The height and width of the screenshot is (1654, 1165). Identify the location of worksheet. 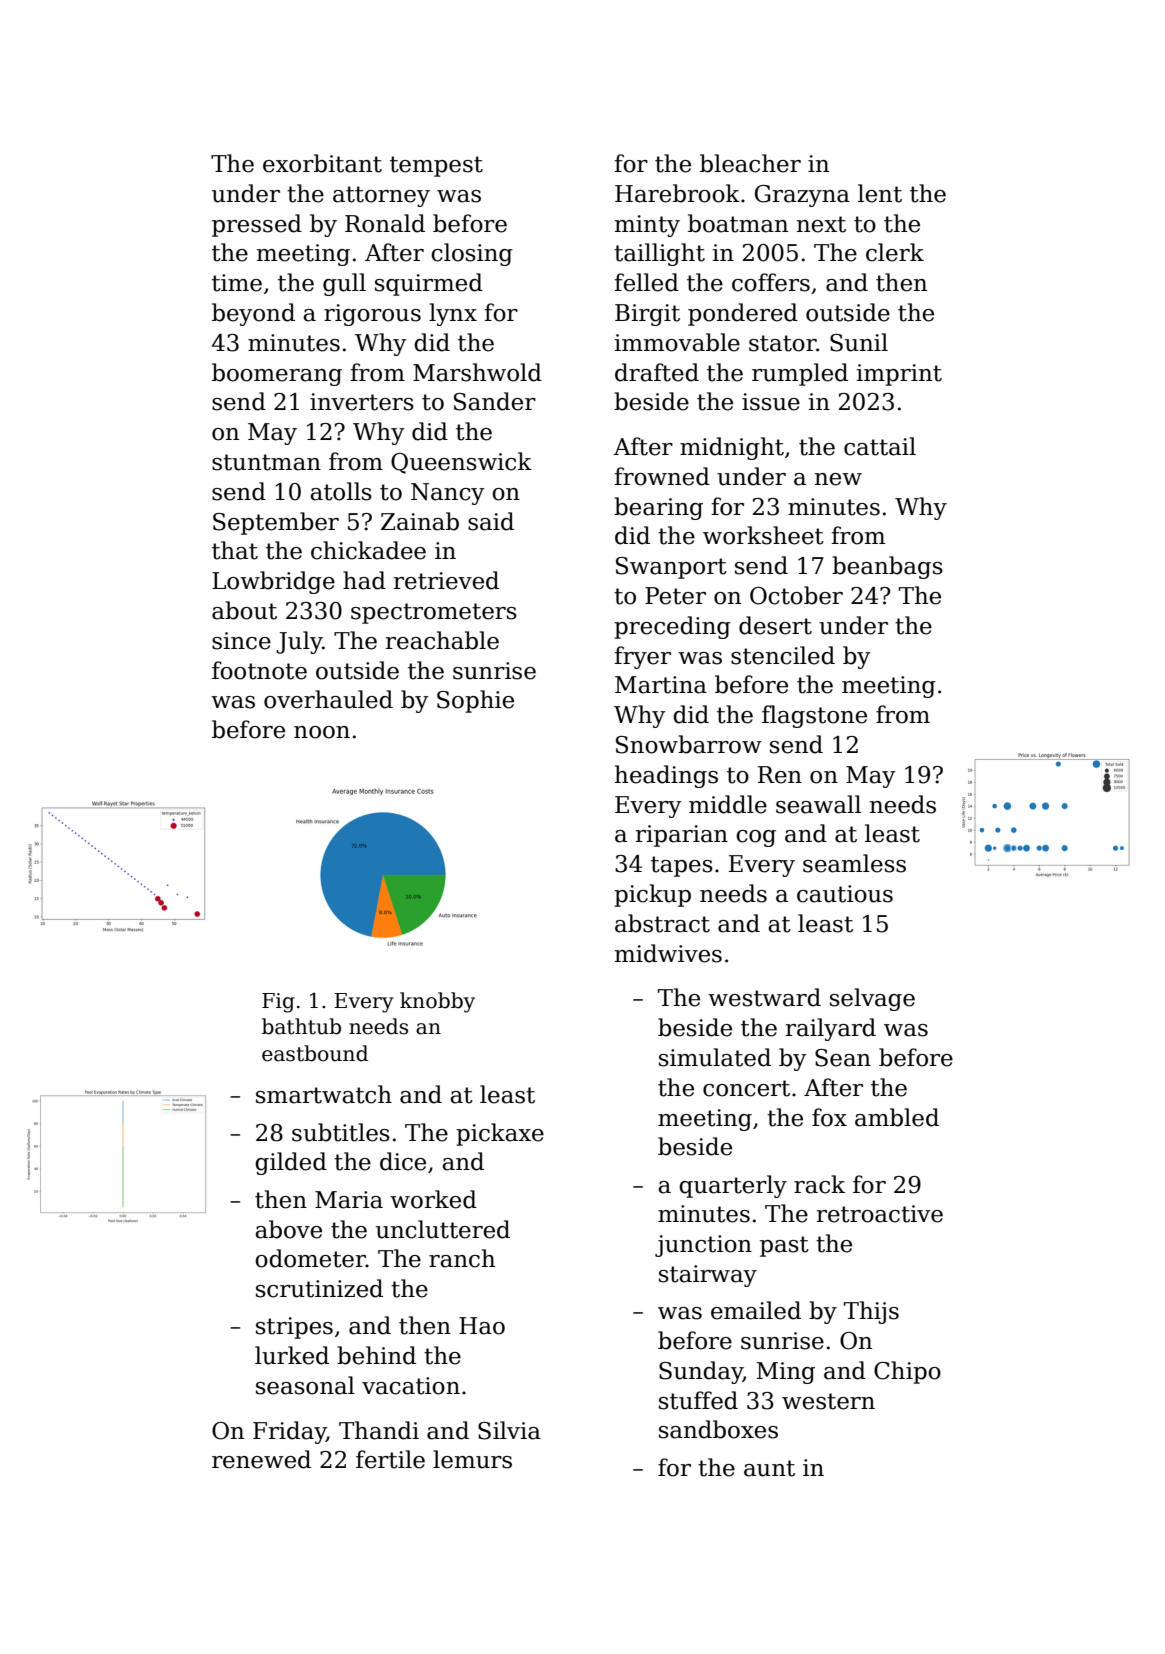
(763, 535).
